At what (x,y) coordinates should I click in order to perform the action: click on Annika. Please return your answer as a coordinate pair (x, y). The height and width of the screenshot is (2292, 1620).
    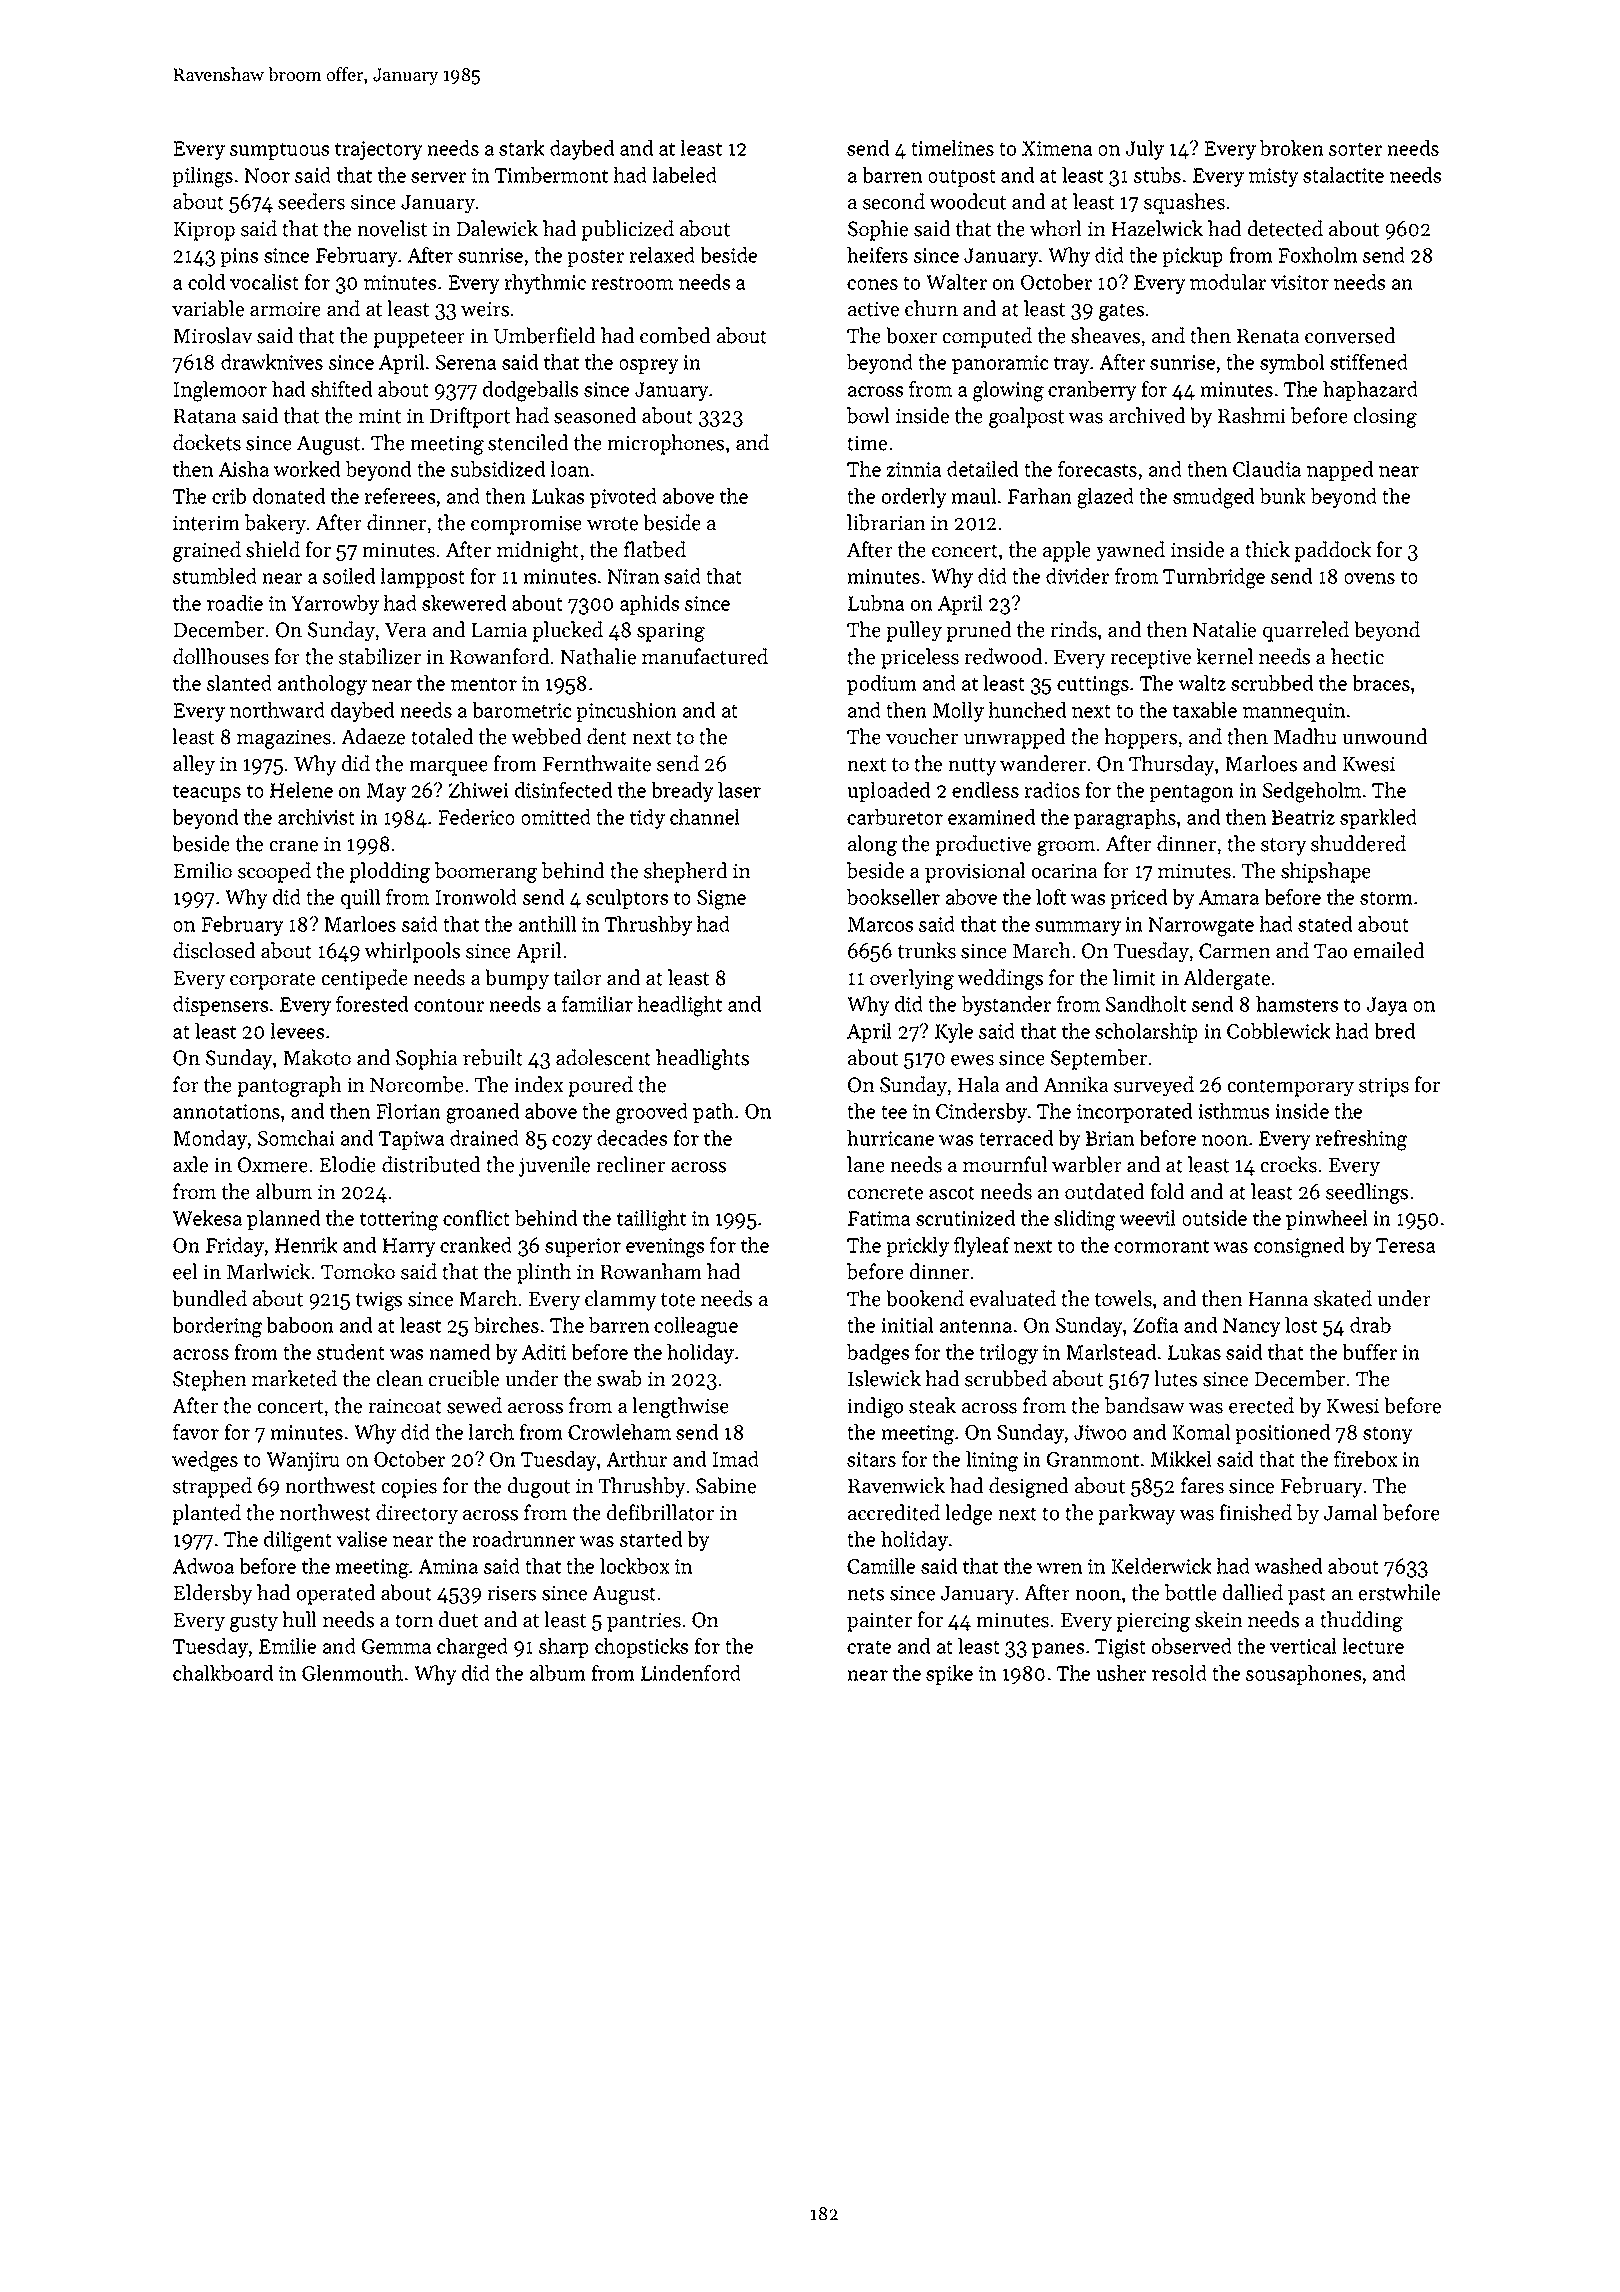
    Looking at the image, I should click on (1076, 1084).
